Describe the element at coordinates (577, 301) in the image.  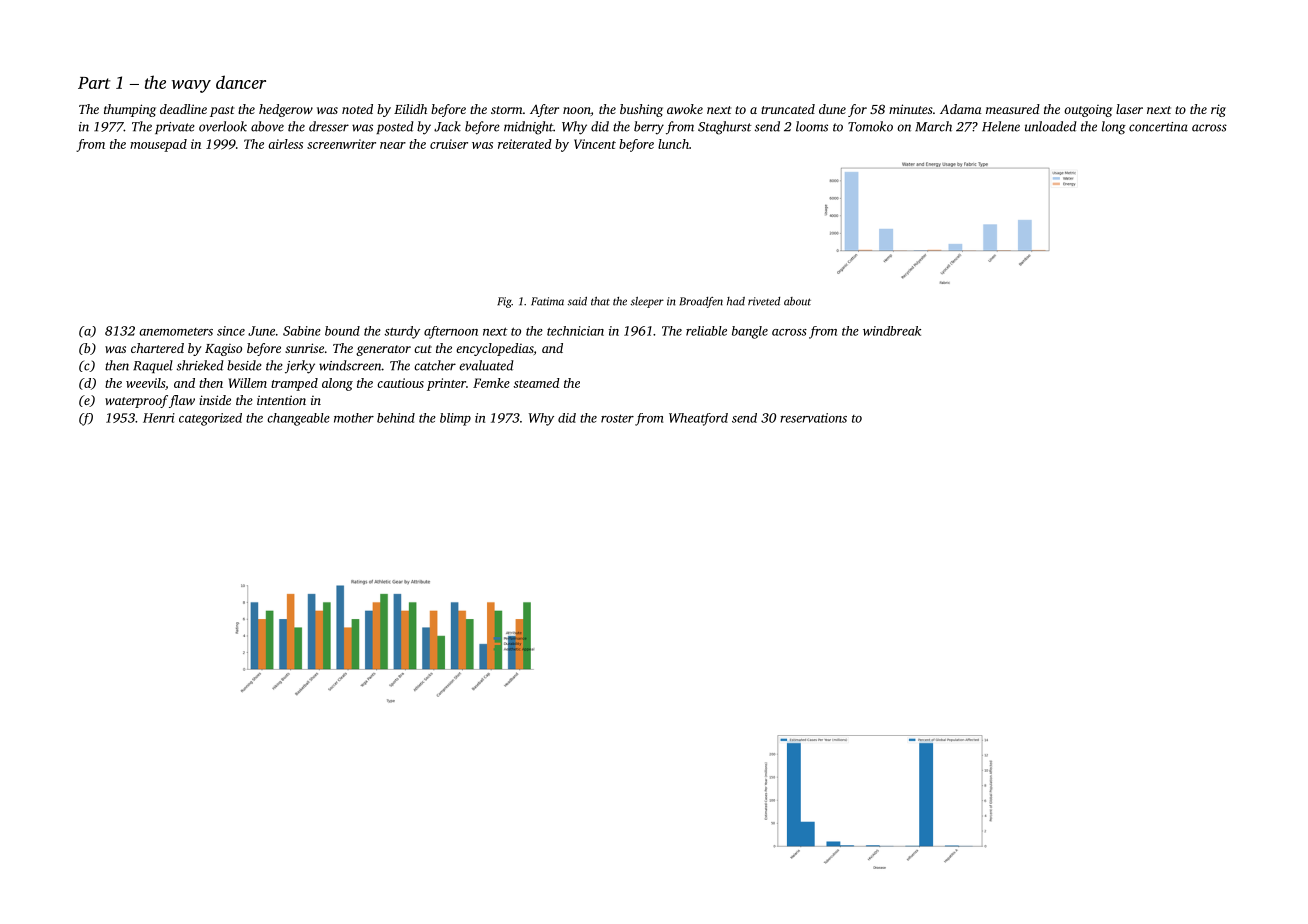
I see `said` at that location.
